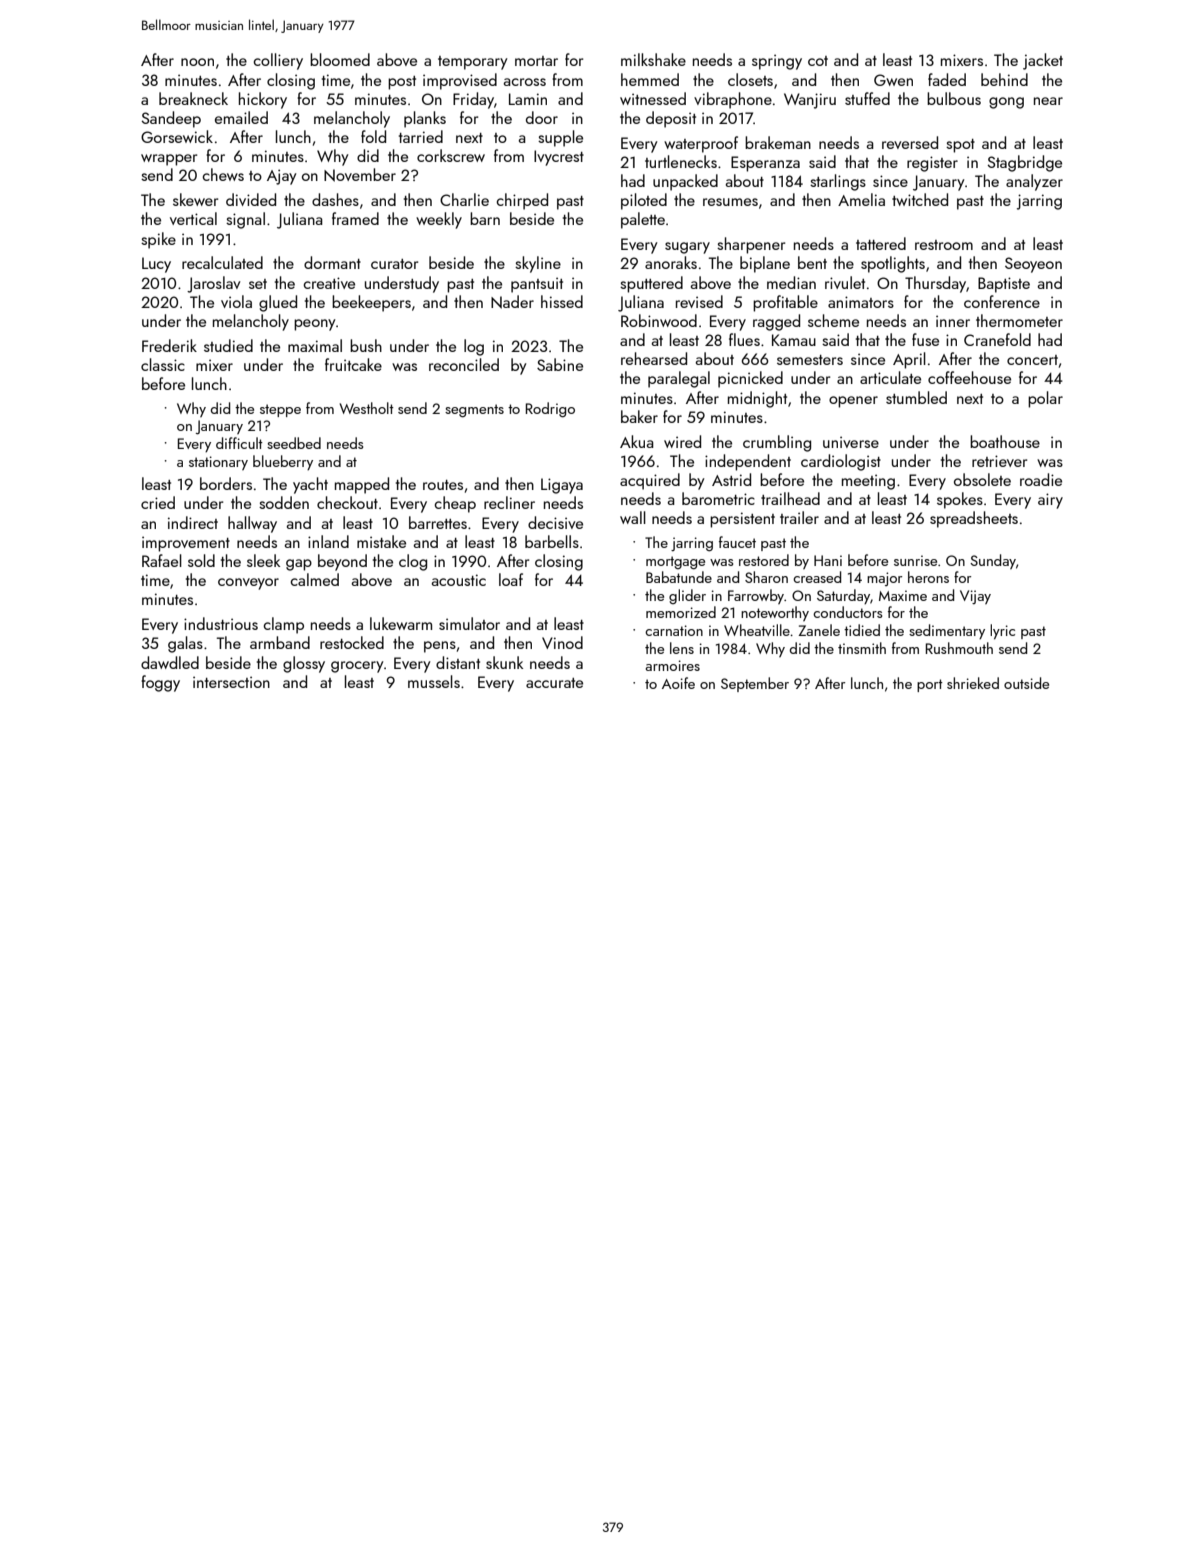  Describe the element at coordinates (1019, 320) in the image. I see `thermometer` at that location.
